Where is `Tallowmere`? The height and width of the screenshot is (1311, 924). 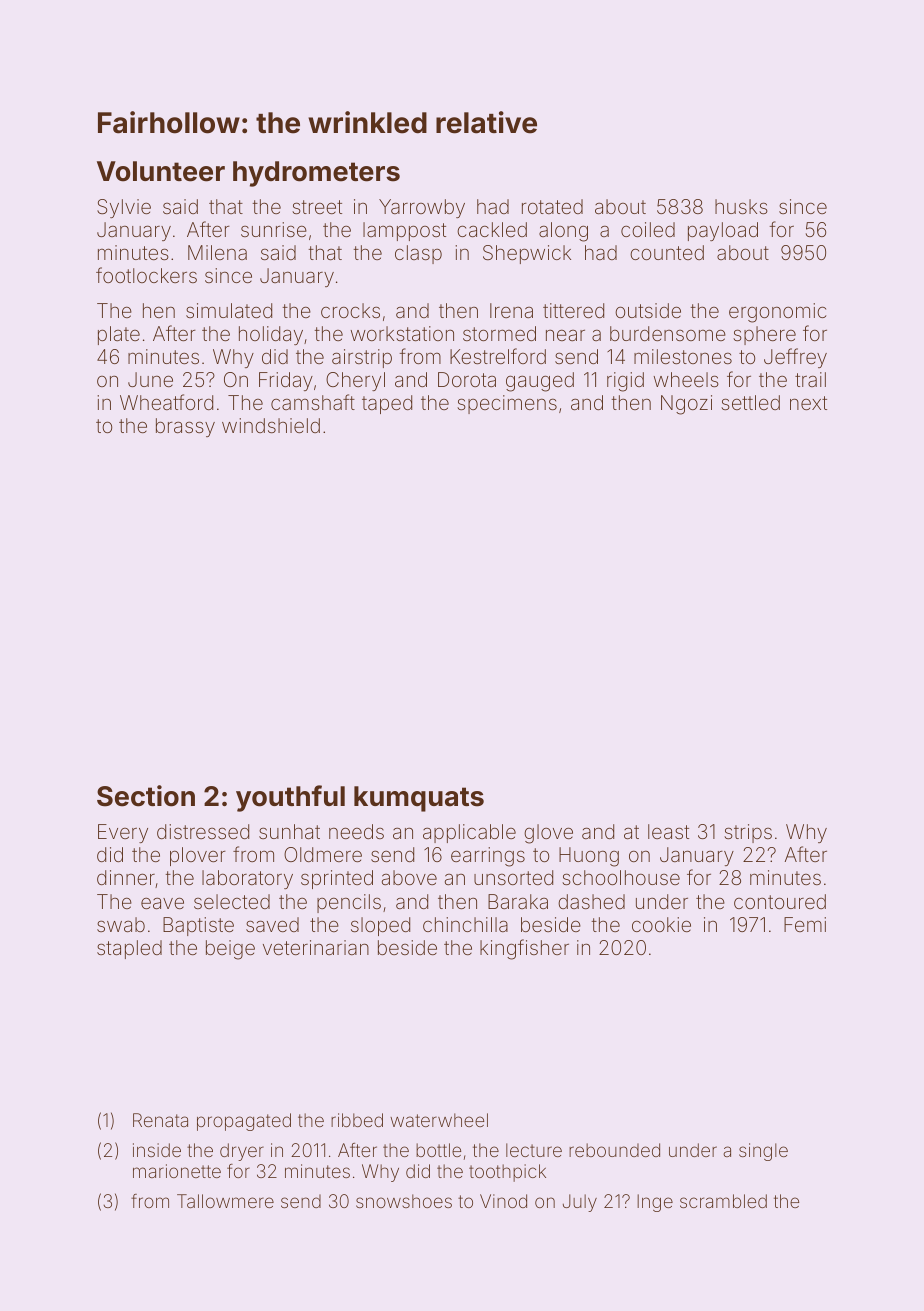 Tallowmere is located at coordinates (225, 1201).
